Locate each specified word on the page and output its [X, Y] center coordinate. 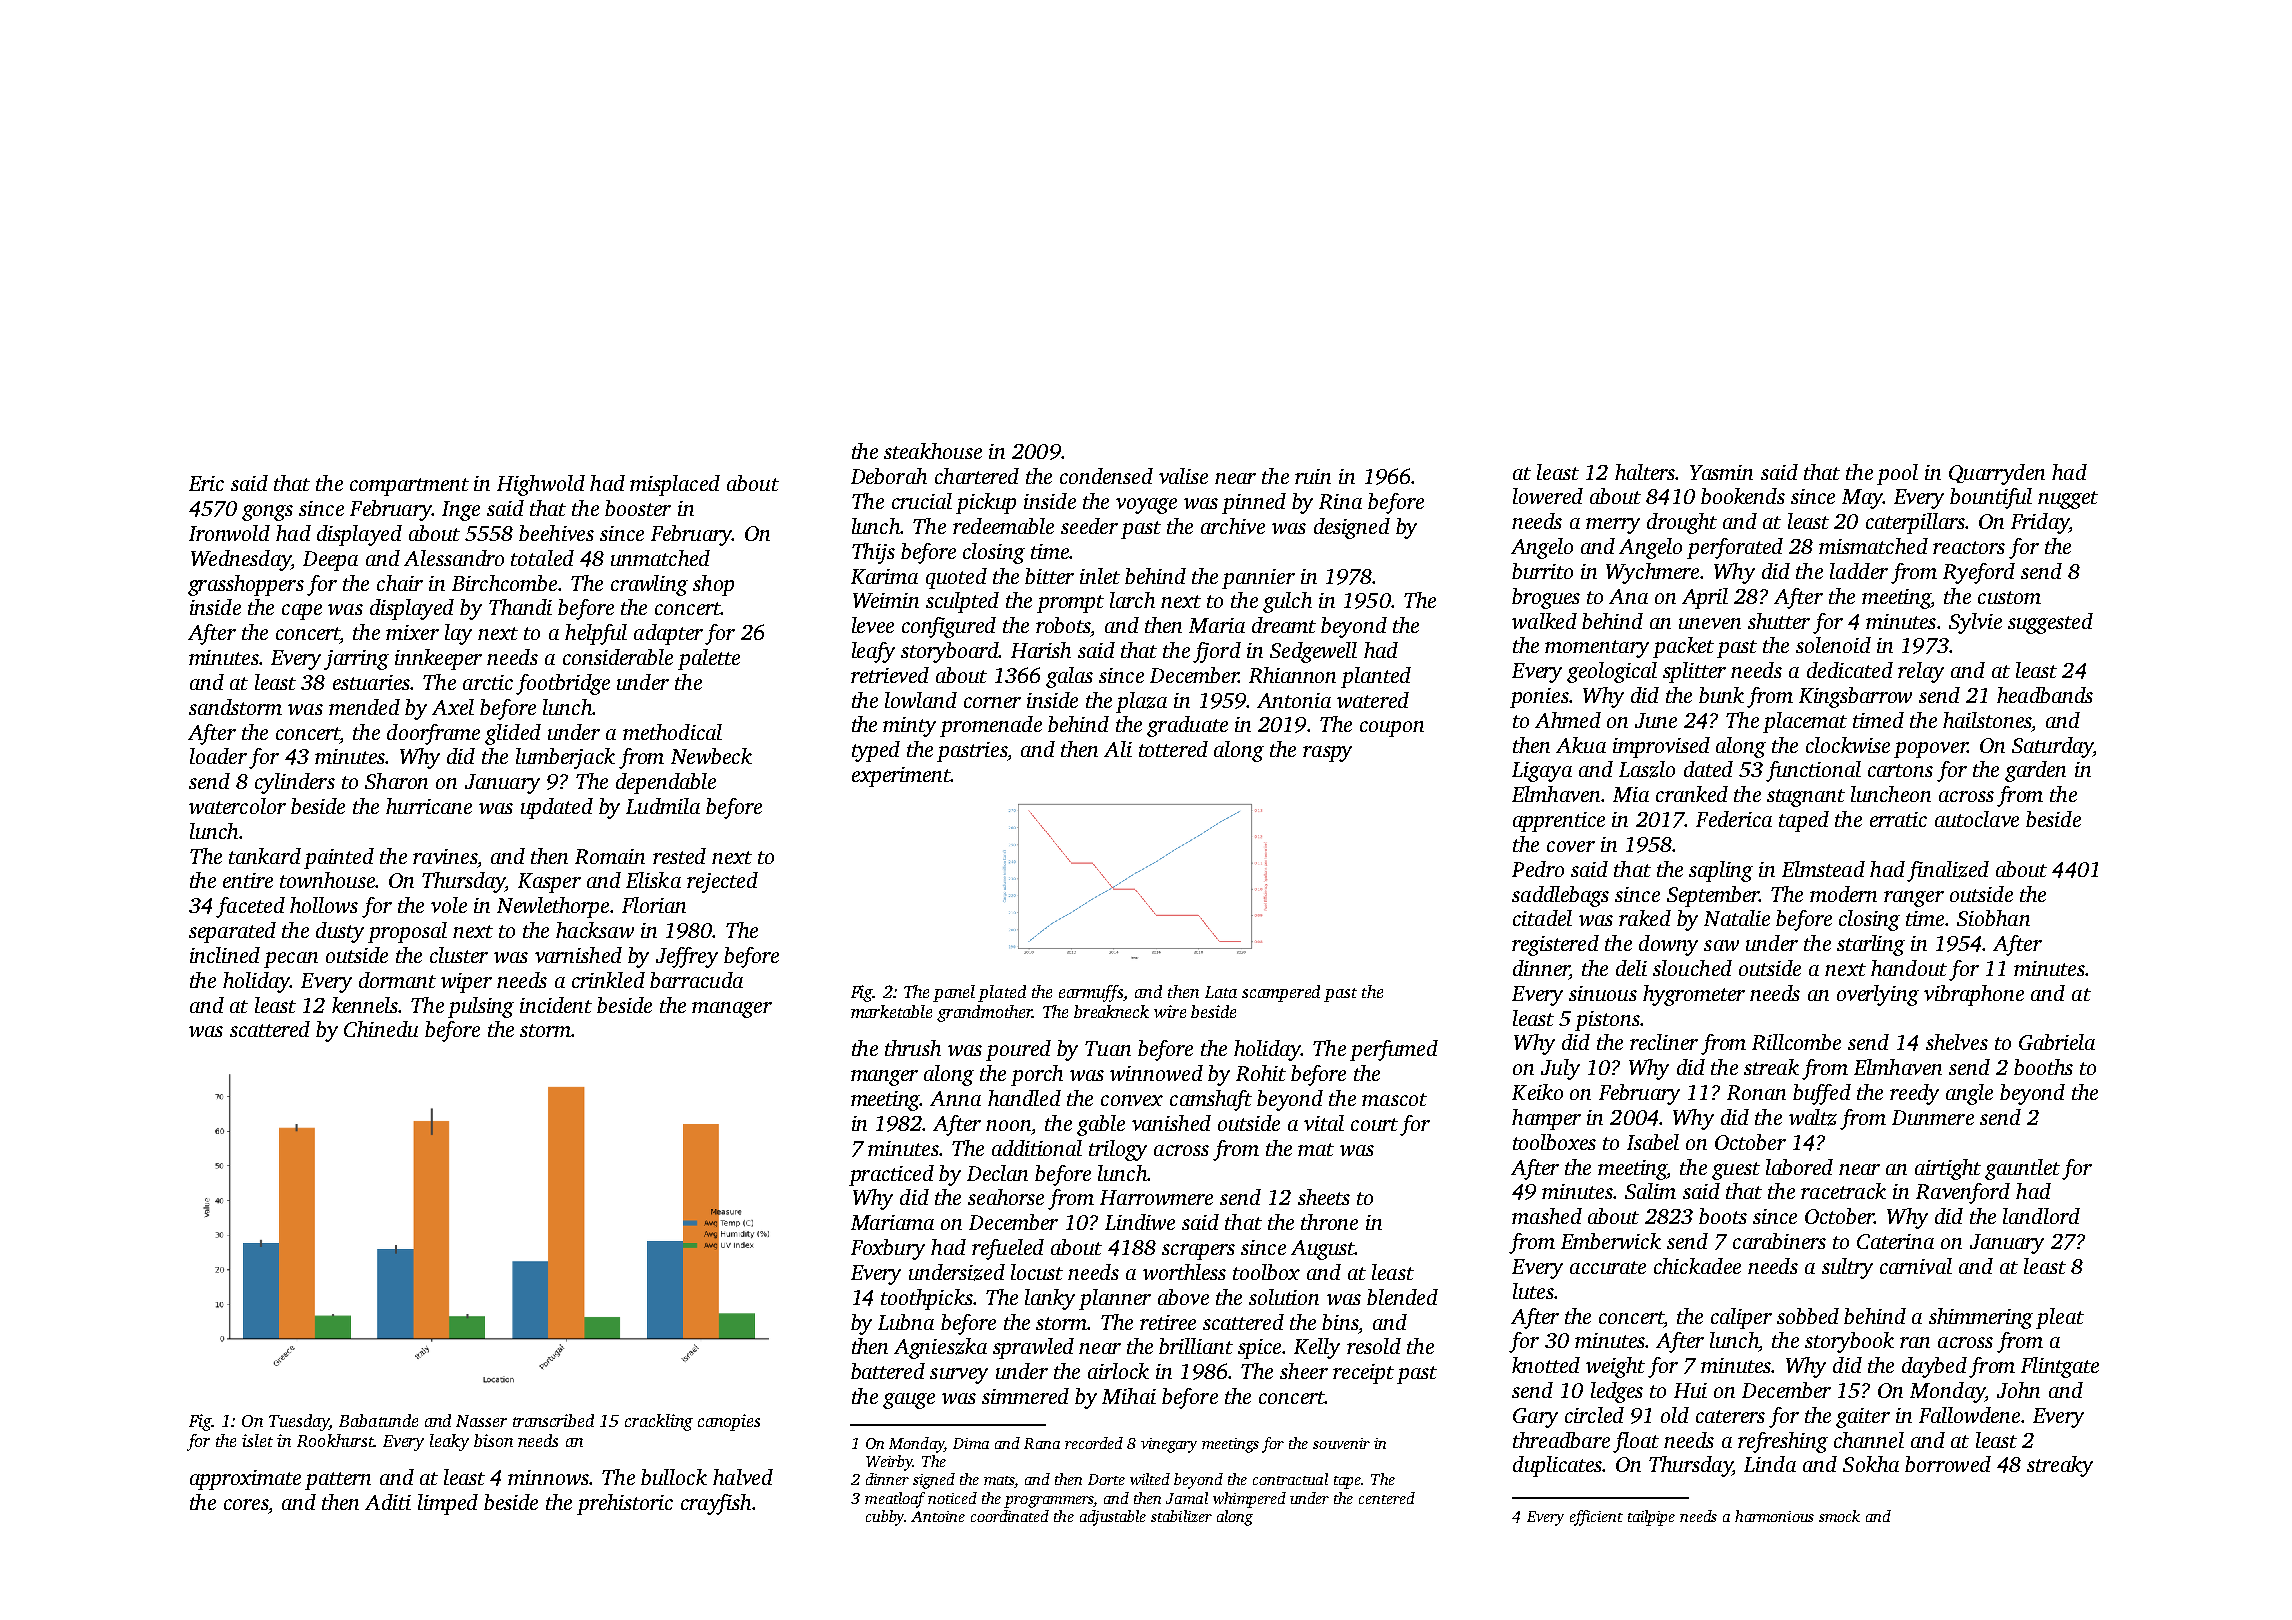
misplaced [675, 485]
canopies [729, 1422]
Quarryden [1997, 474]
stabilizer [1181, 1516]
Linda [1770, 1464]
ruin [1313, 476]
